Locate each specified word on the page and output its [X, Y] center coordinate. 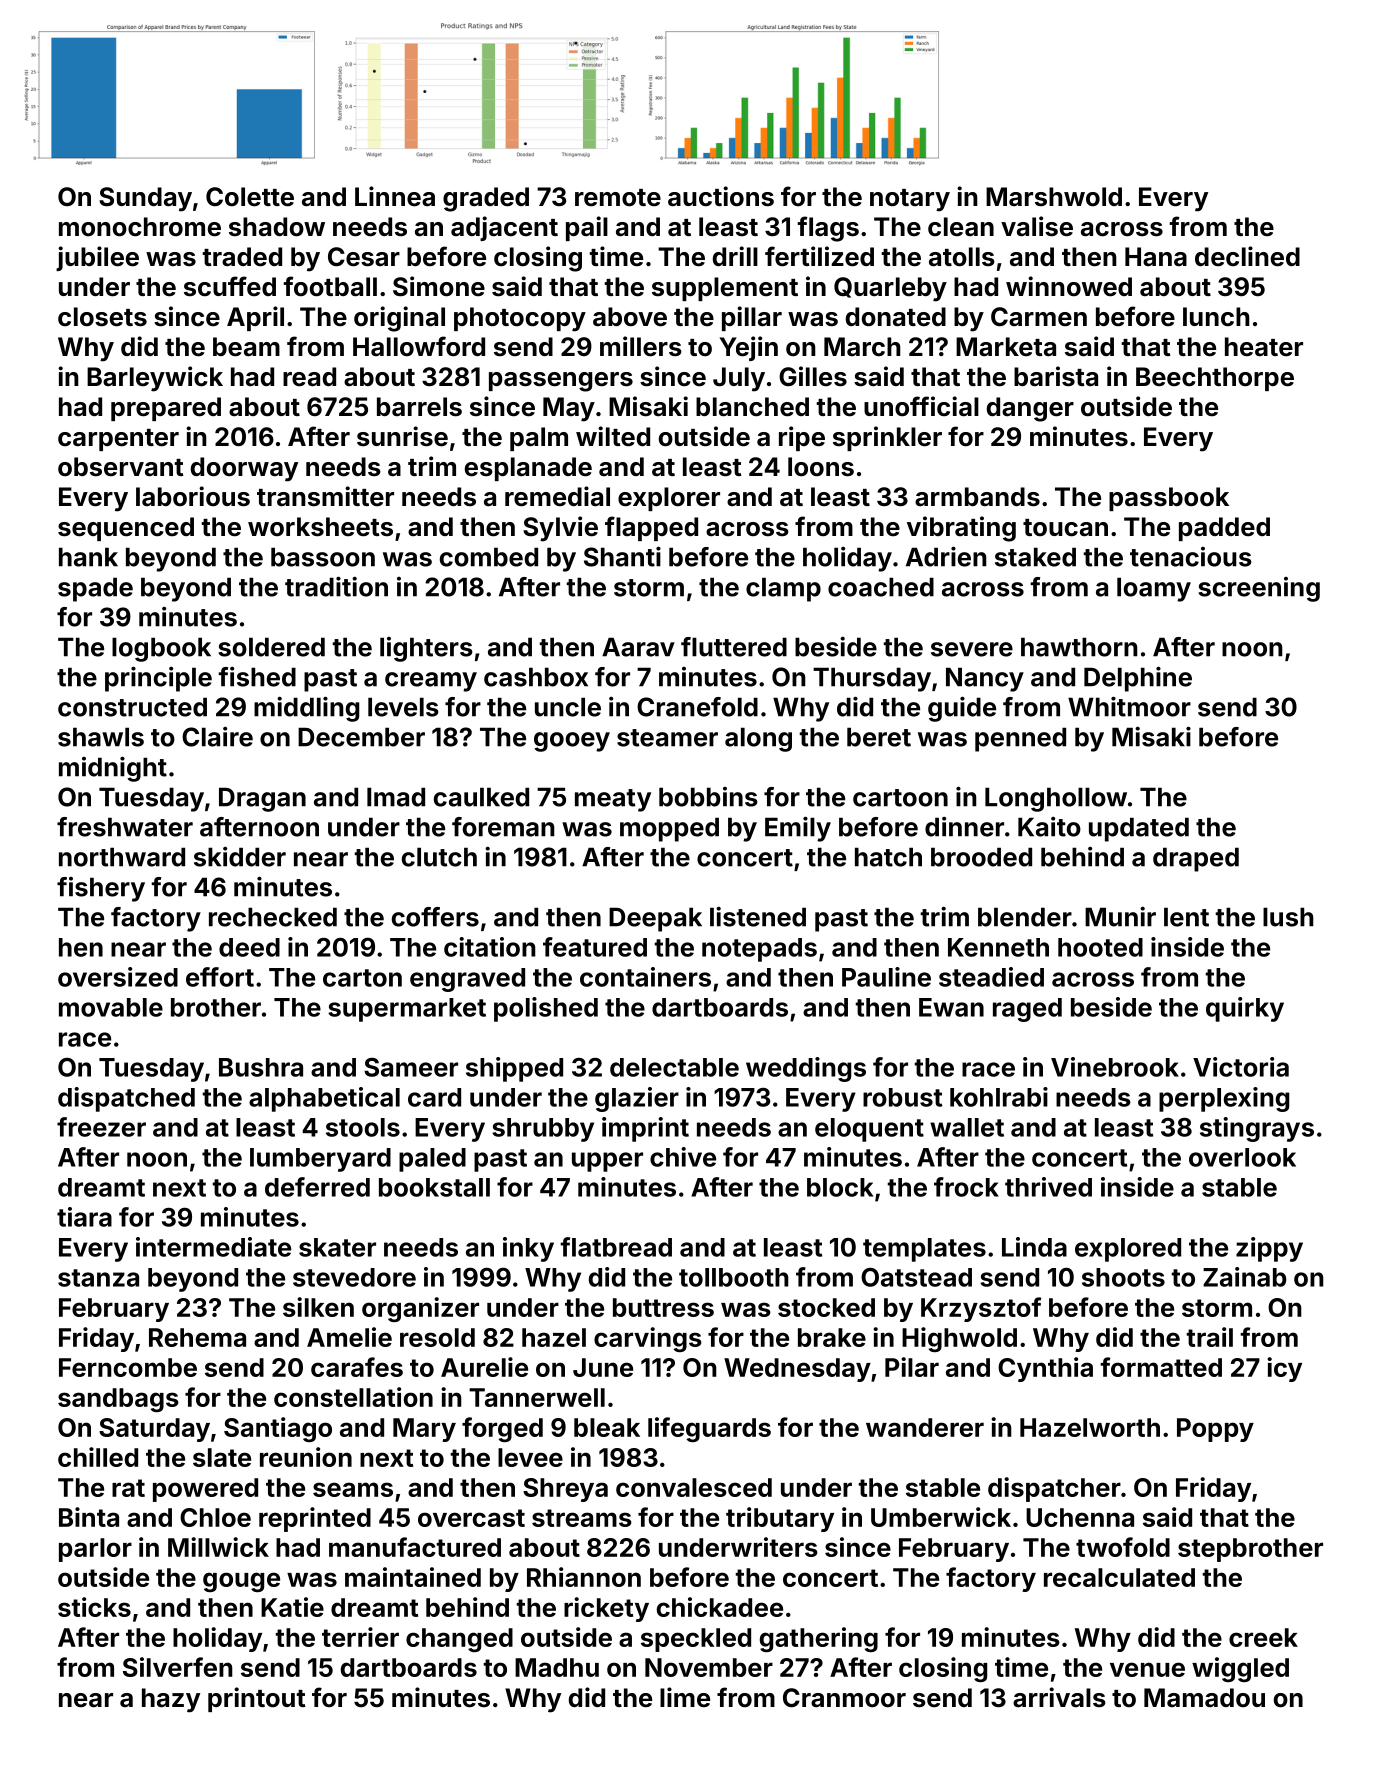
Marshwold [1054, 197]
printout [257, 1699]
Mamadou [1204, 1697]
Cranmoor [844, 1698]
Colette [250, 197]
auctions [721, 196]
